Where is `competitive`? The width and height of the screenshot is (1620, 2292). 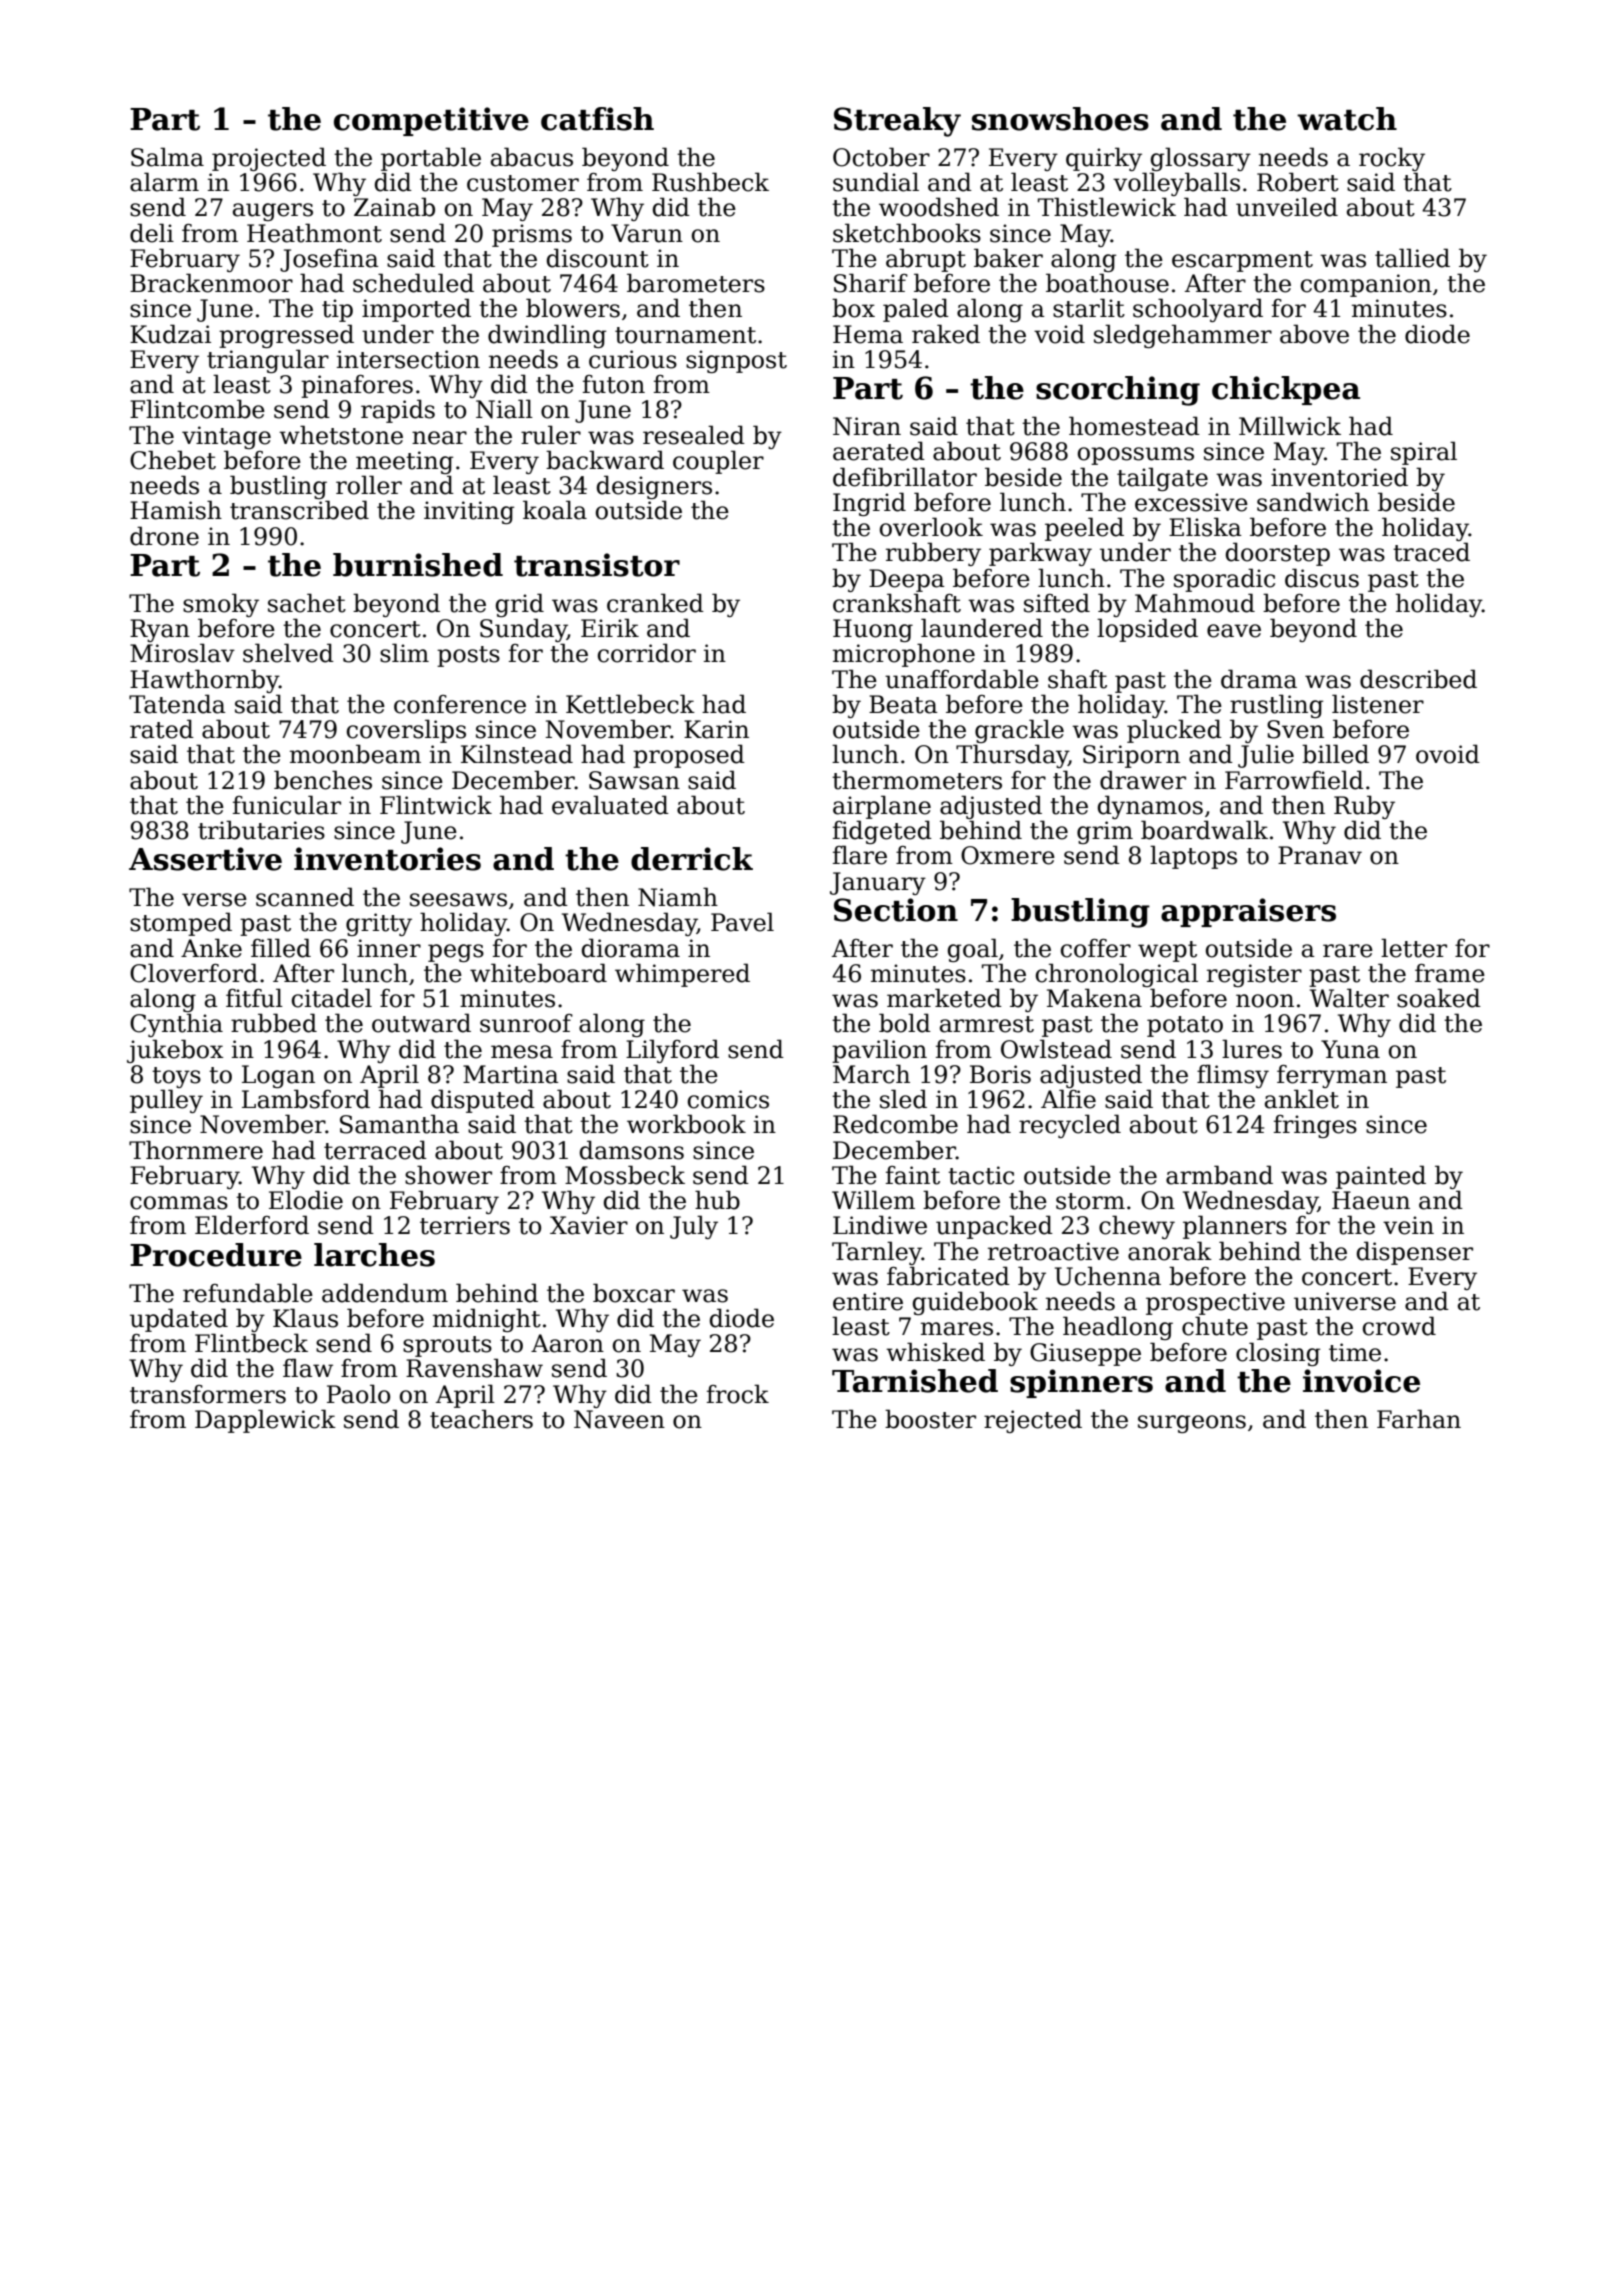 competitive is located at coordinates (431, 121).
